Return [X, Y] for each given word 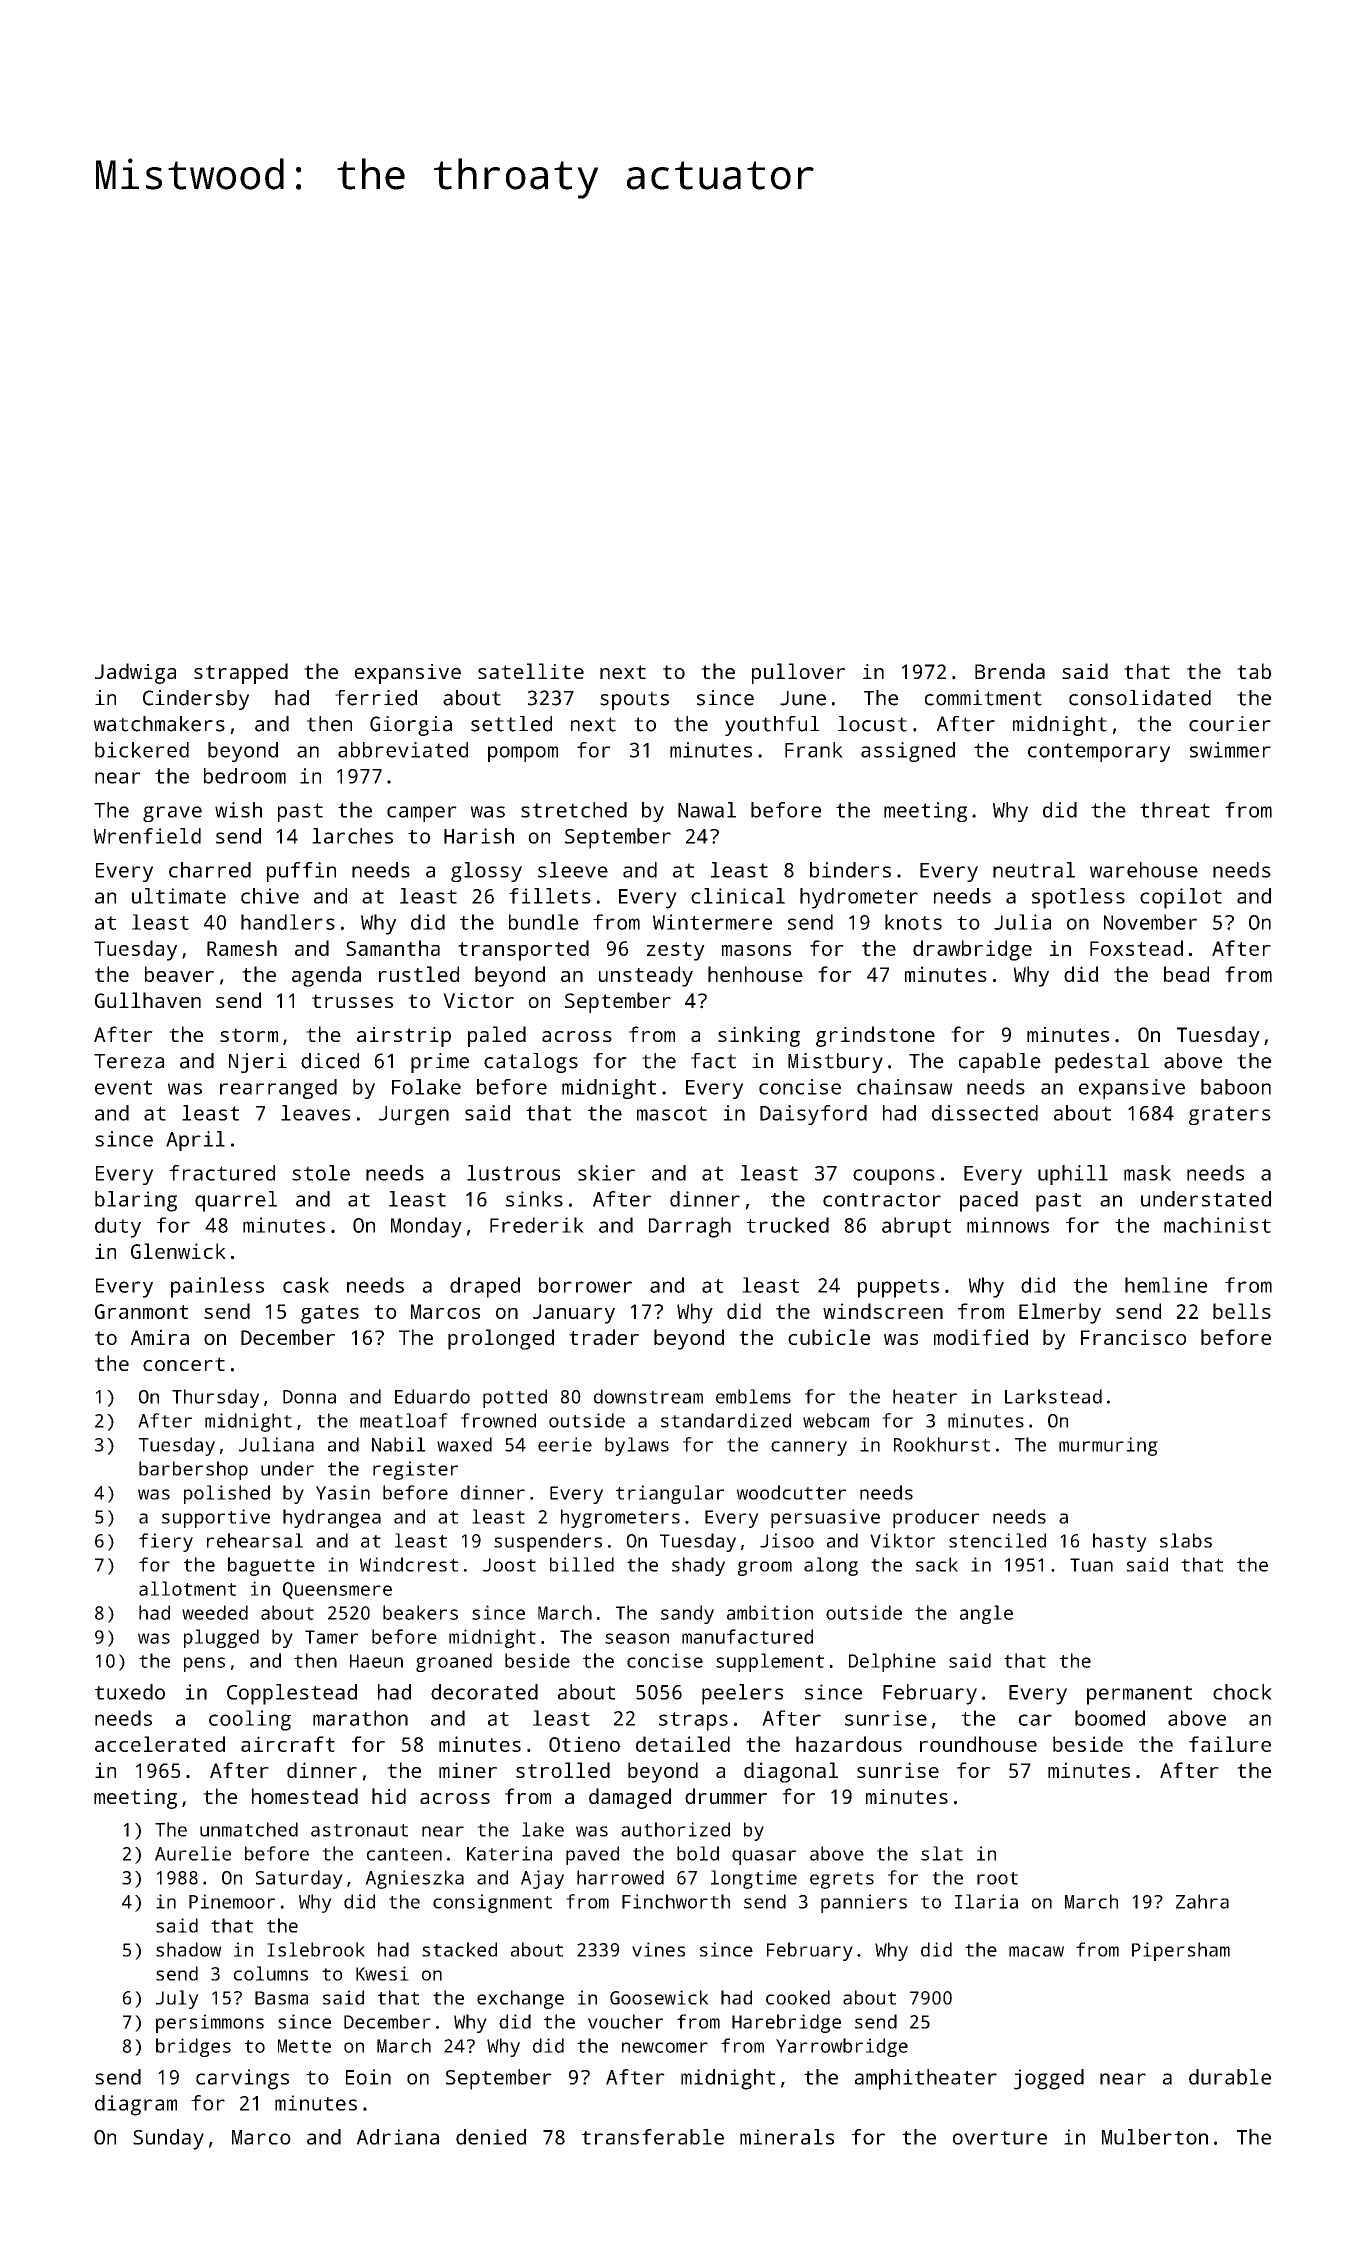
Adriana [398, 2137]
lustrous [513, 1173]
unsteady [646, 976]
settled [511, 724]
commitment [983, 698]
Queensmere [337, 1590]
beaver [179, 974]
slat [942, 1853]
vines [658, 1949]
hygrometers [620, 1518]
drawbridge [972, 950]
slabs [1186, 1540]
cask [306, 1285]
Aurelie [193, 1853]
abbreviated [403, 750]
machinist [1217, 1225]
